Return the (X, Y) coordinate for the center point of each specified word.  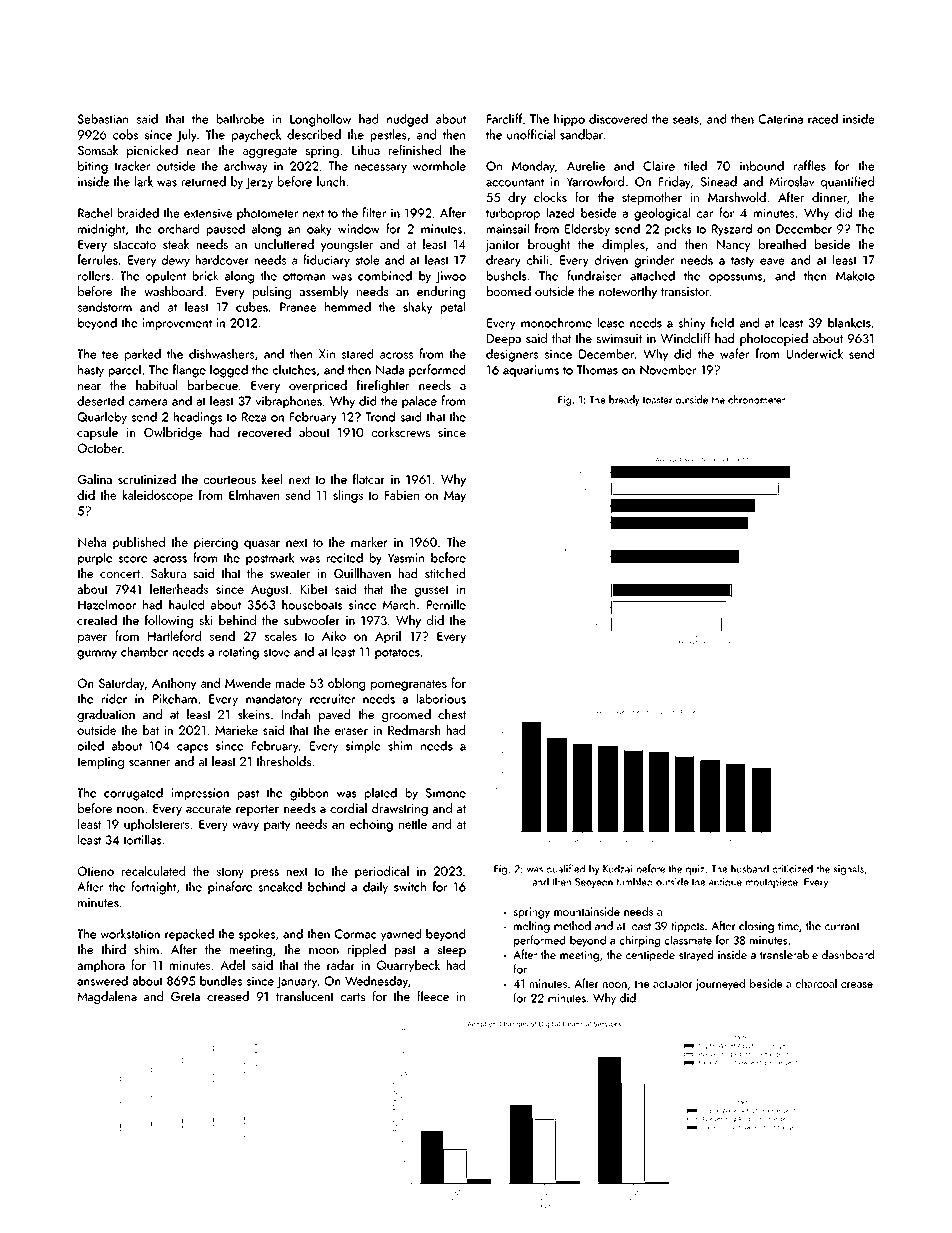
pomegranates (409, 685)
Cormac (355, 934)
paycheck (256, 135)
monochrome (556, 322)
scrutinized (147, 479)
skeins (254, 714)
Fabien (402, 494)
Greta (185, 997)
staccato (135, 245)
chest (452, 714)
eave (772, 261)
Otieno (96, 871)
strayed (696, 956)
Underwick (815, 353)
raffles (810, 165)
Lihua (366, 150)
